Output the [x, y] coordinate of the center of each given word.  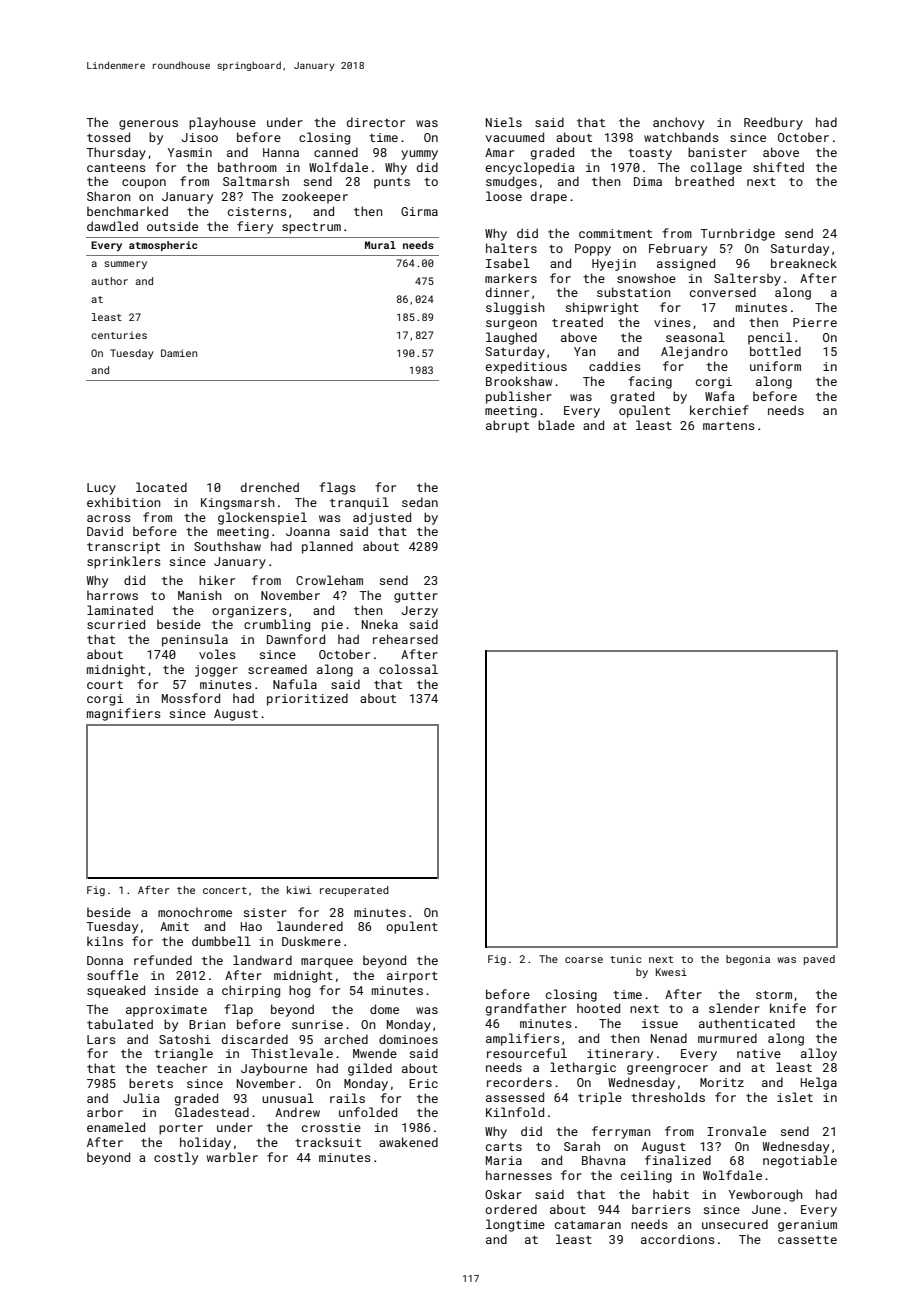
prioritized [307, 699]
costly [176, 1158]
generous [148, 125]
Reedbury [773, 123]
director [376, 122]
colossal [408, 669]
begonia [748, 960]
